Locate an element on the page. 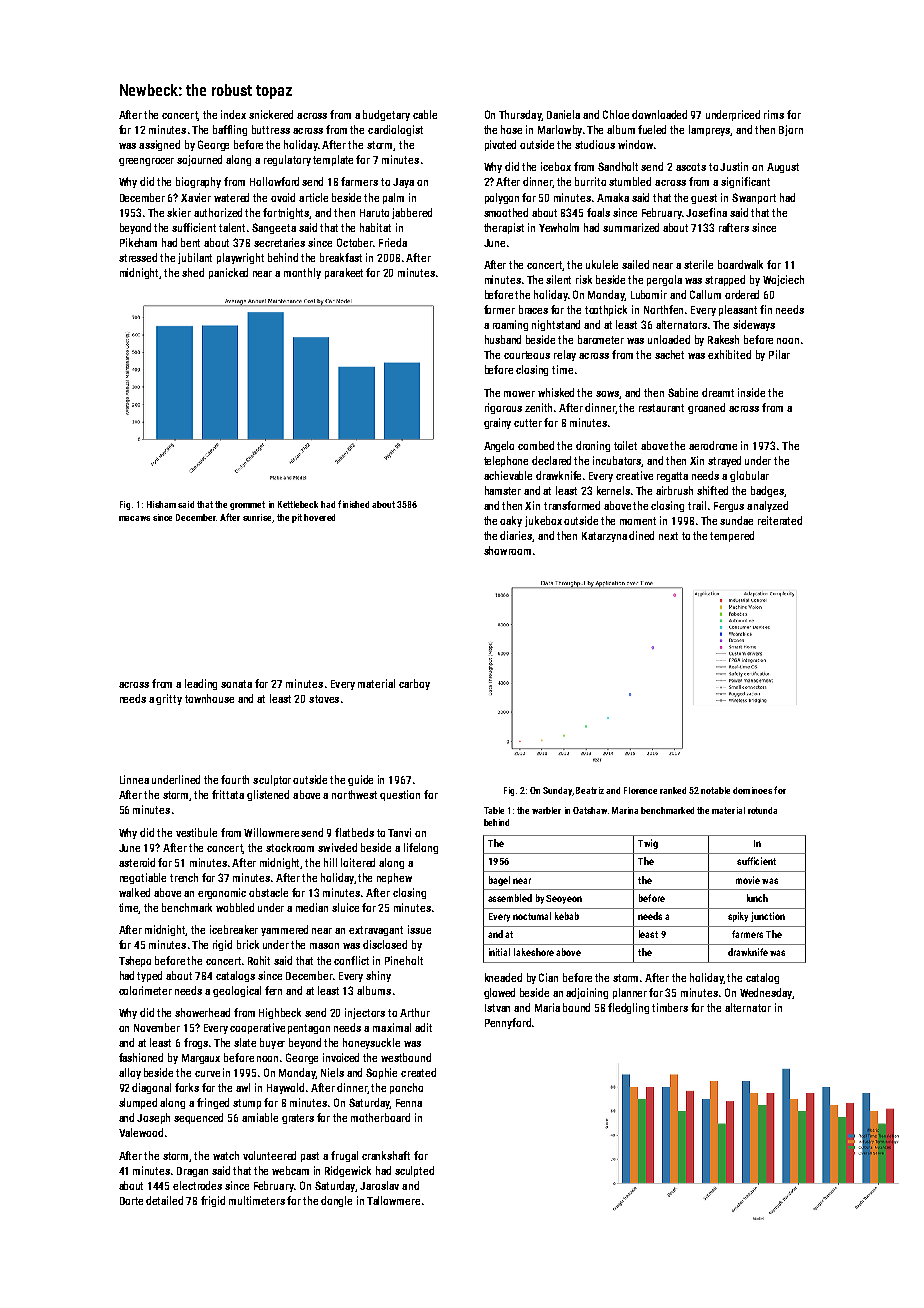  index is located at coordinates (233, 114).
